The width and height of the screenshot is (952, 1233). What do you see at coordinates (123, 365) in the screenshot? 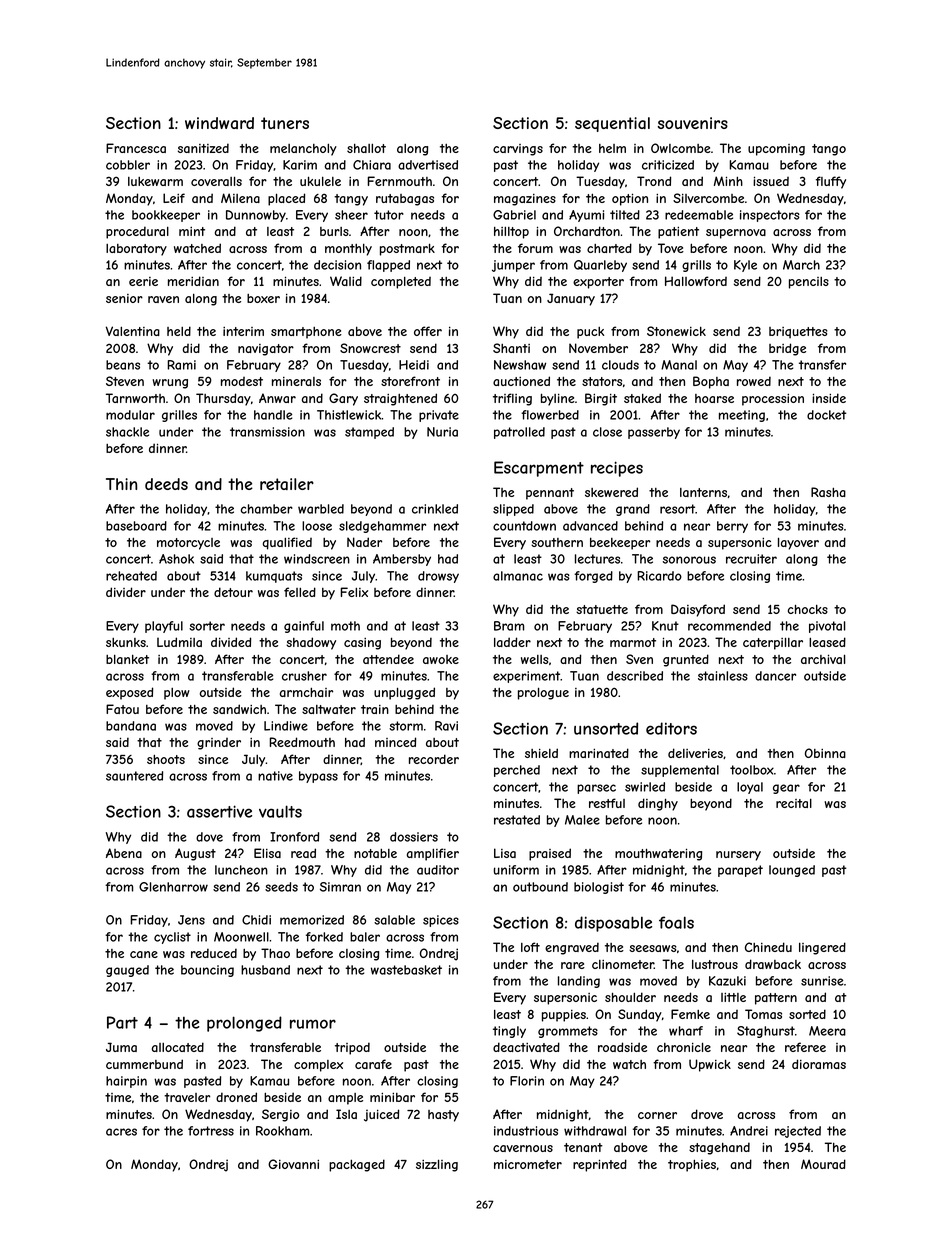
I see `beans` at bounding box center [123, 365].
